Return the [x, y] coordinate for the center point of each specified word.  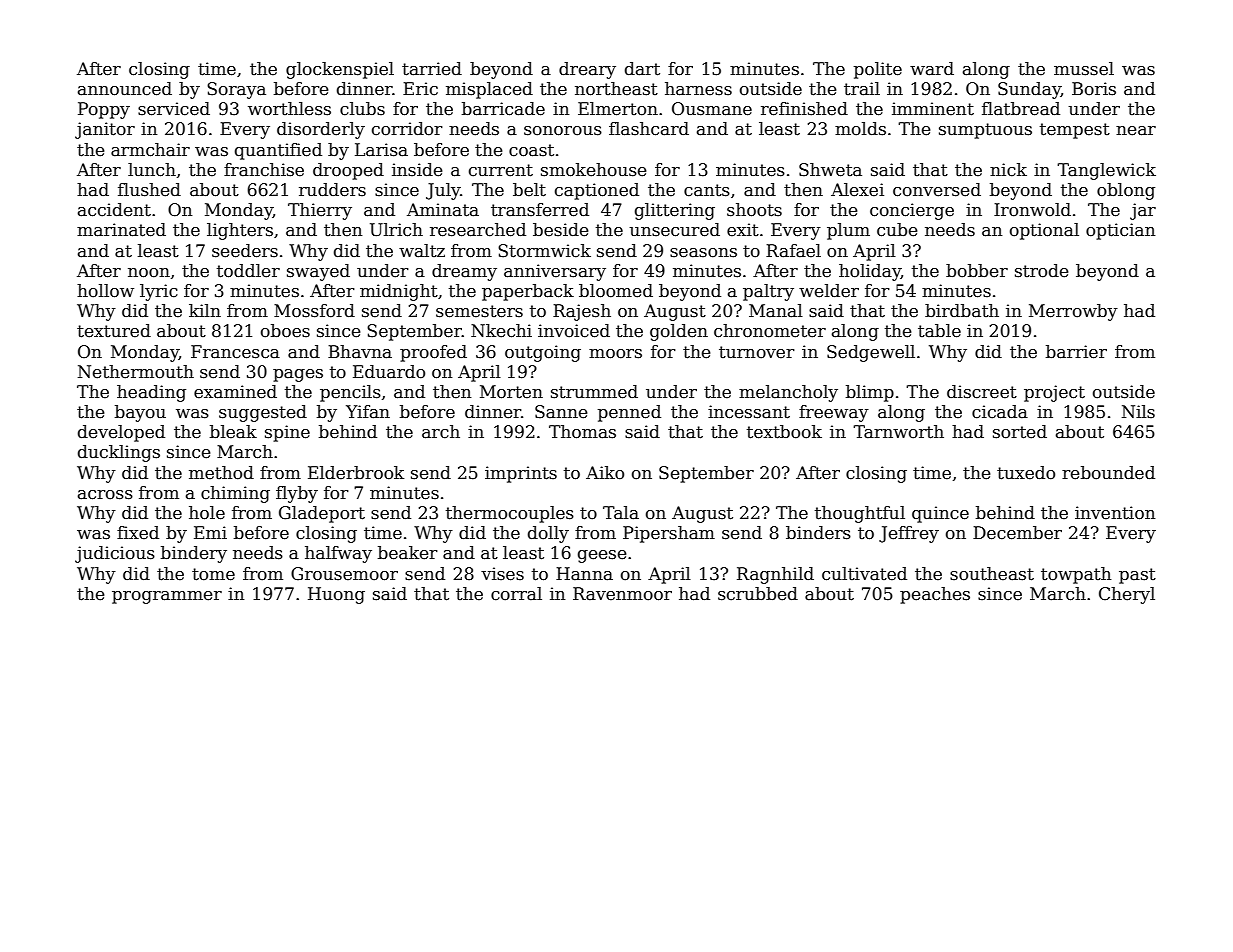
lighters [240, 231]
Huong [336, 595]
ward [932, 68]
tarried [432, 69]
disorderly [321, 130]
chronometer [770, 331]
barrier [1076, 352]
